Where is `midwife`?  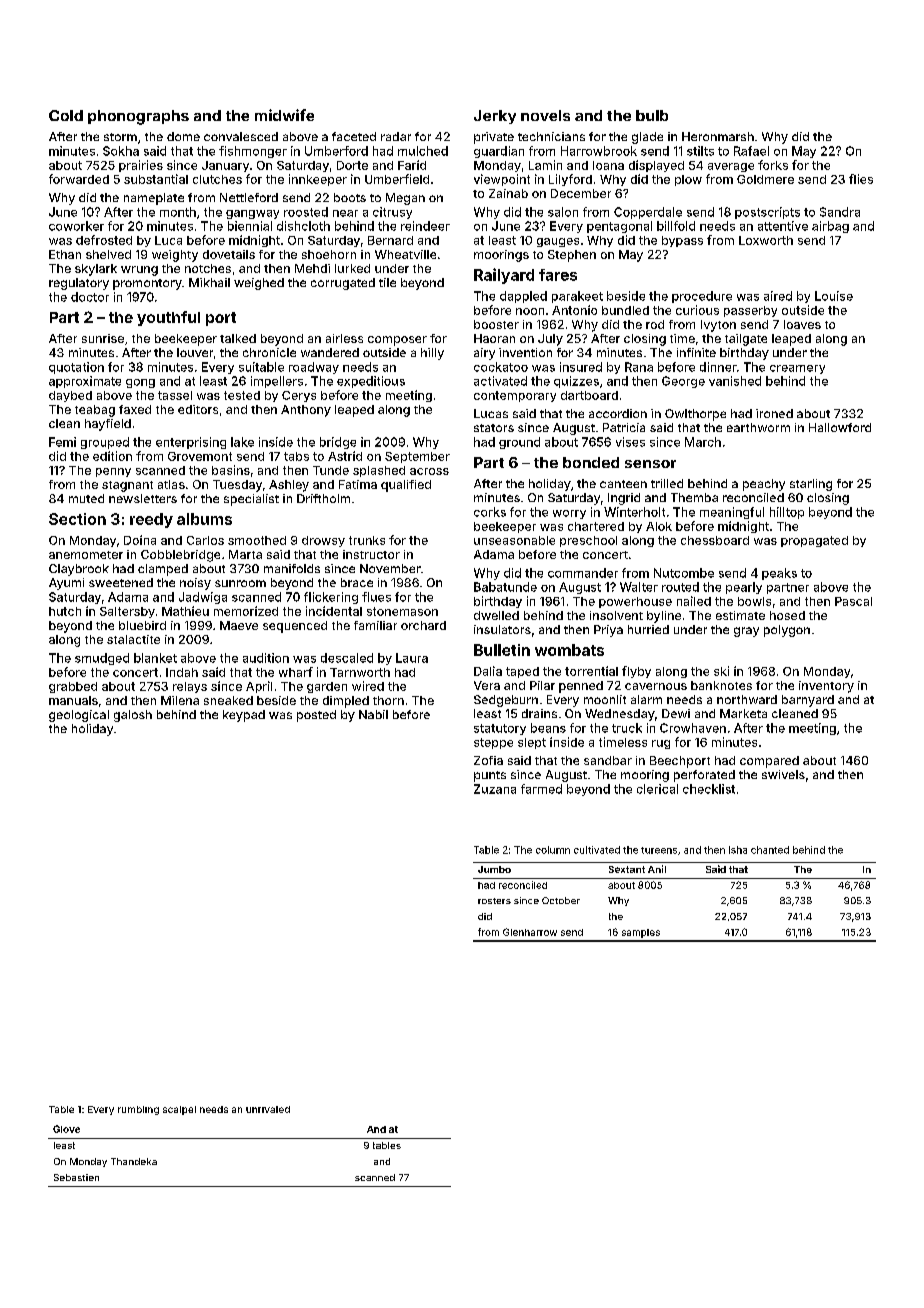
midwife is located at coordinates (284, 115).
